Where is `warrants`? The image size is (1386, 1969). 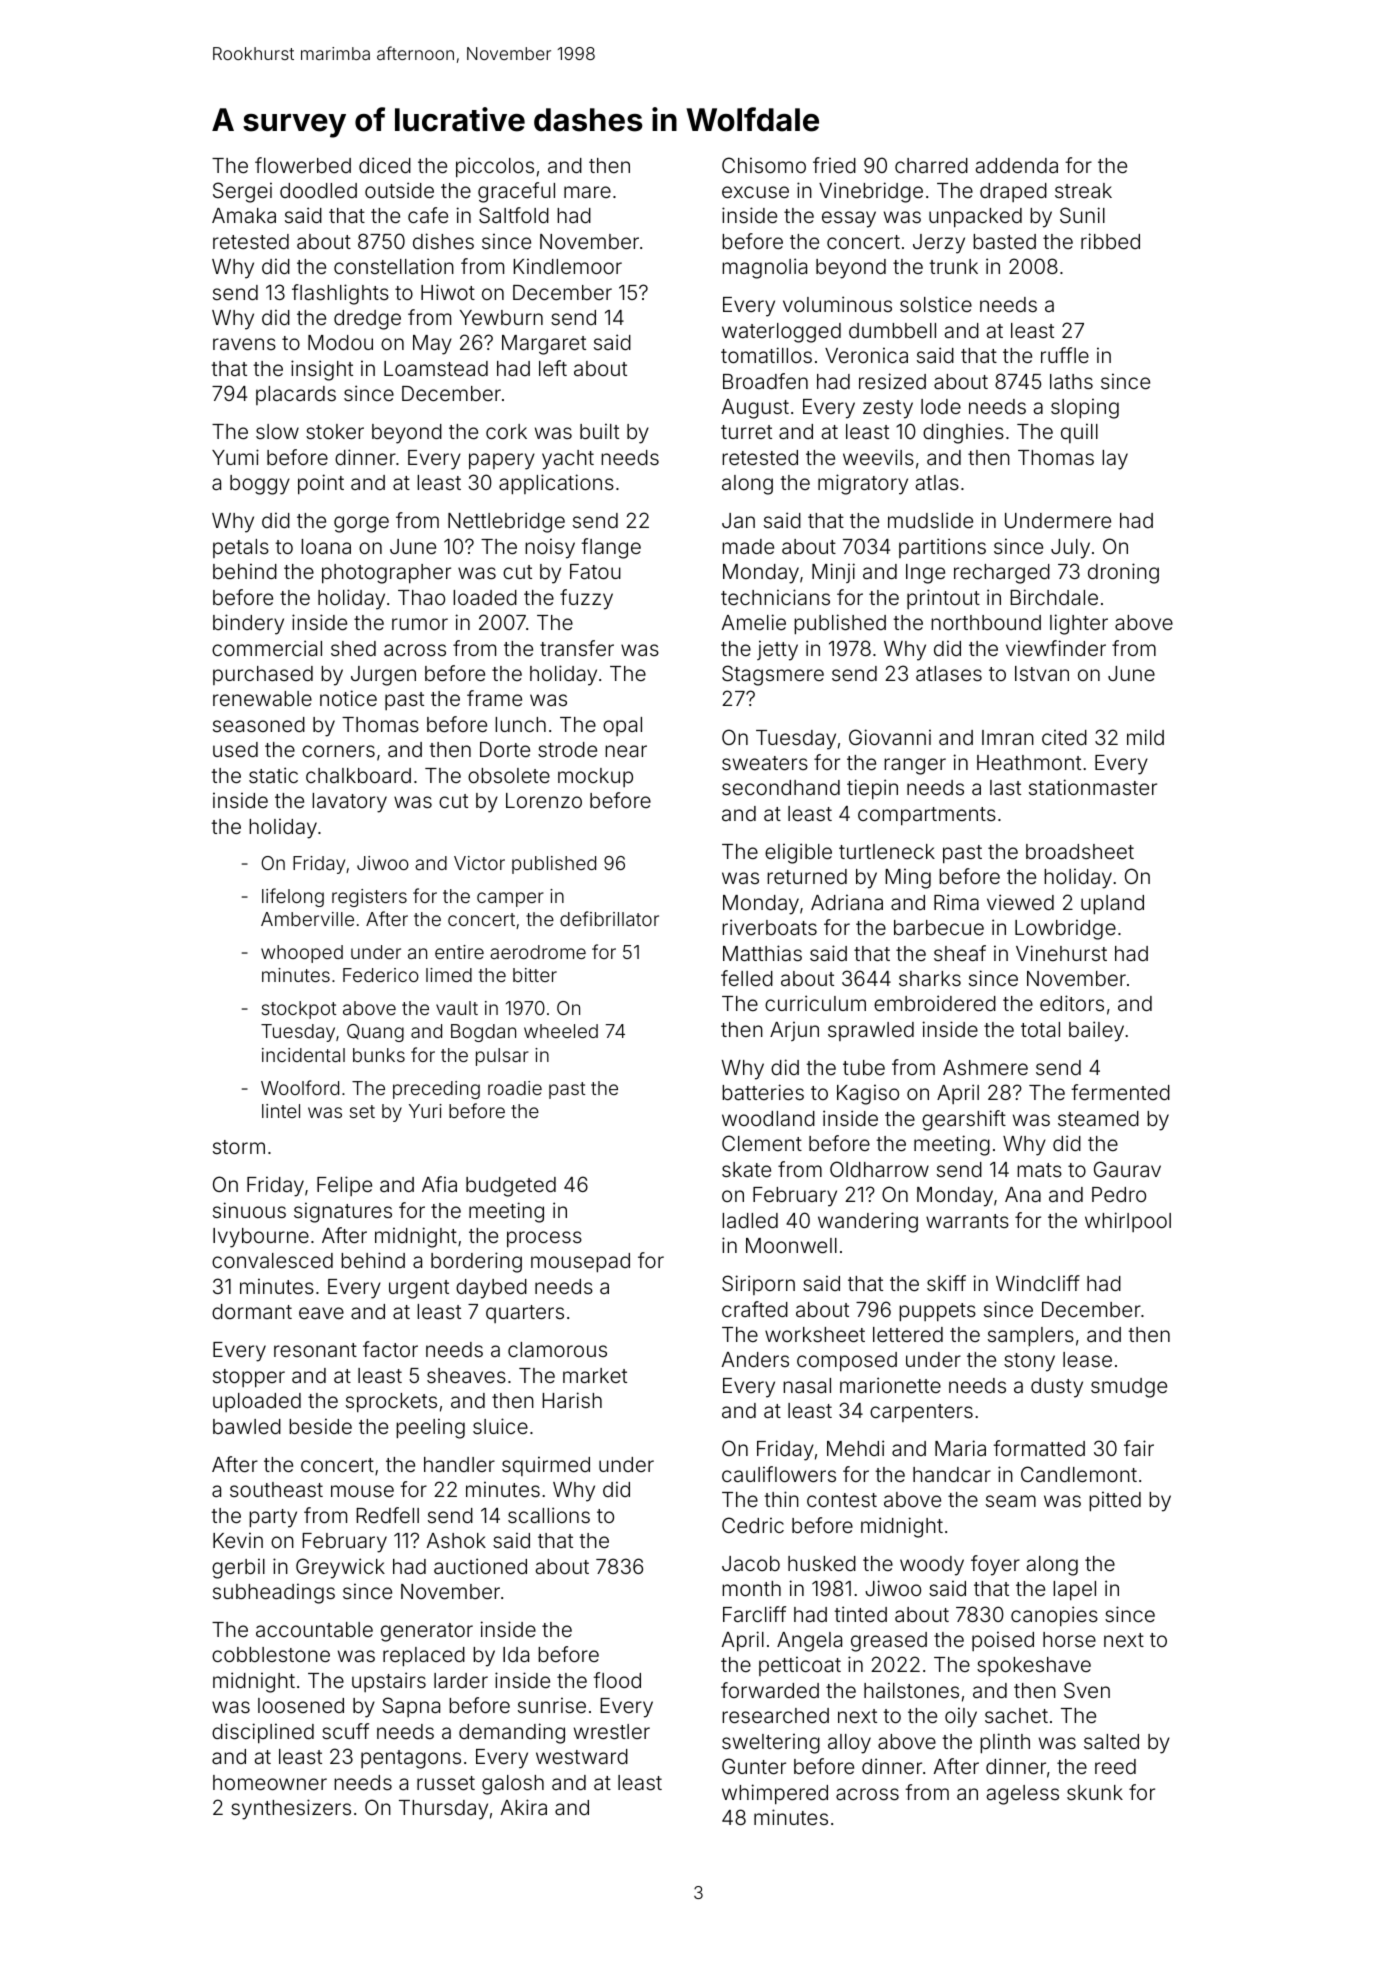 warrants is located at coordinates (967, 1221).
